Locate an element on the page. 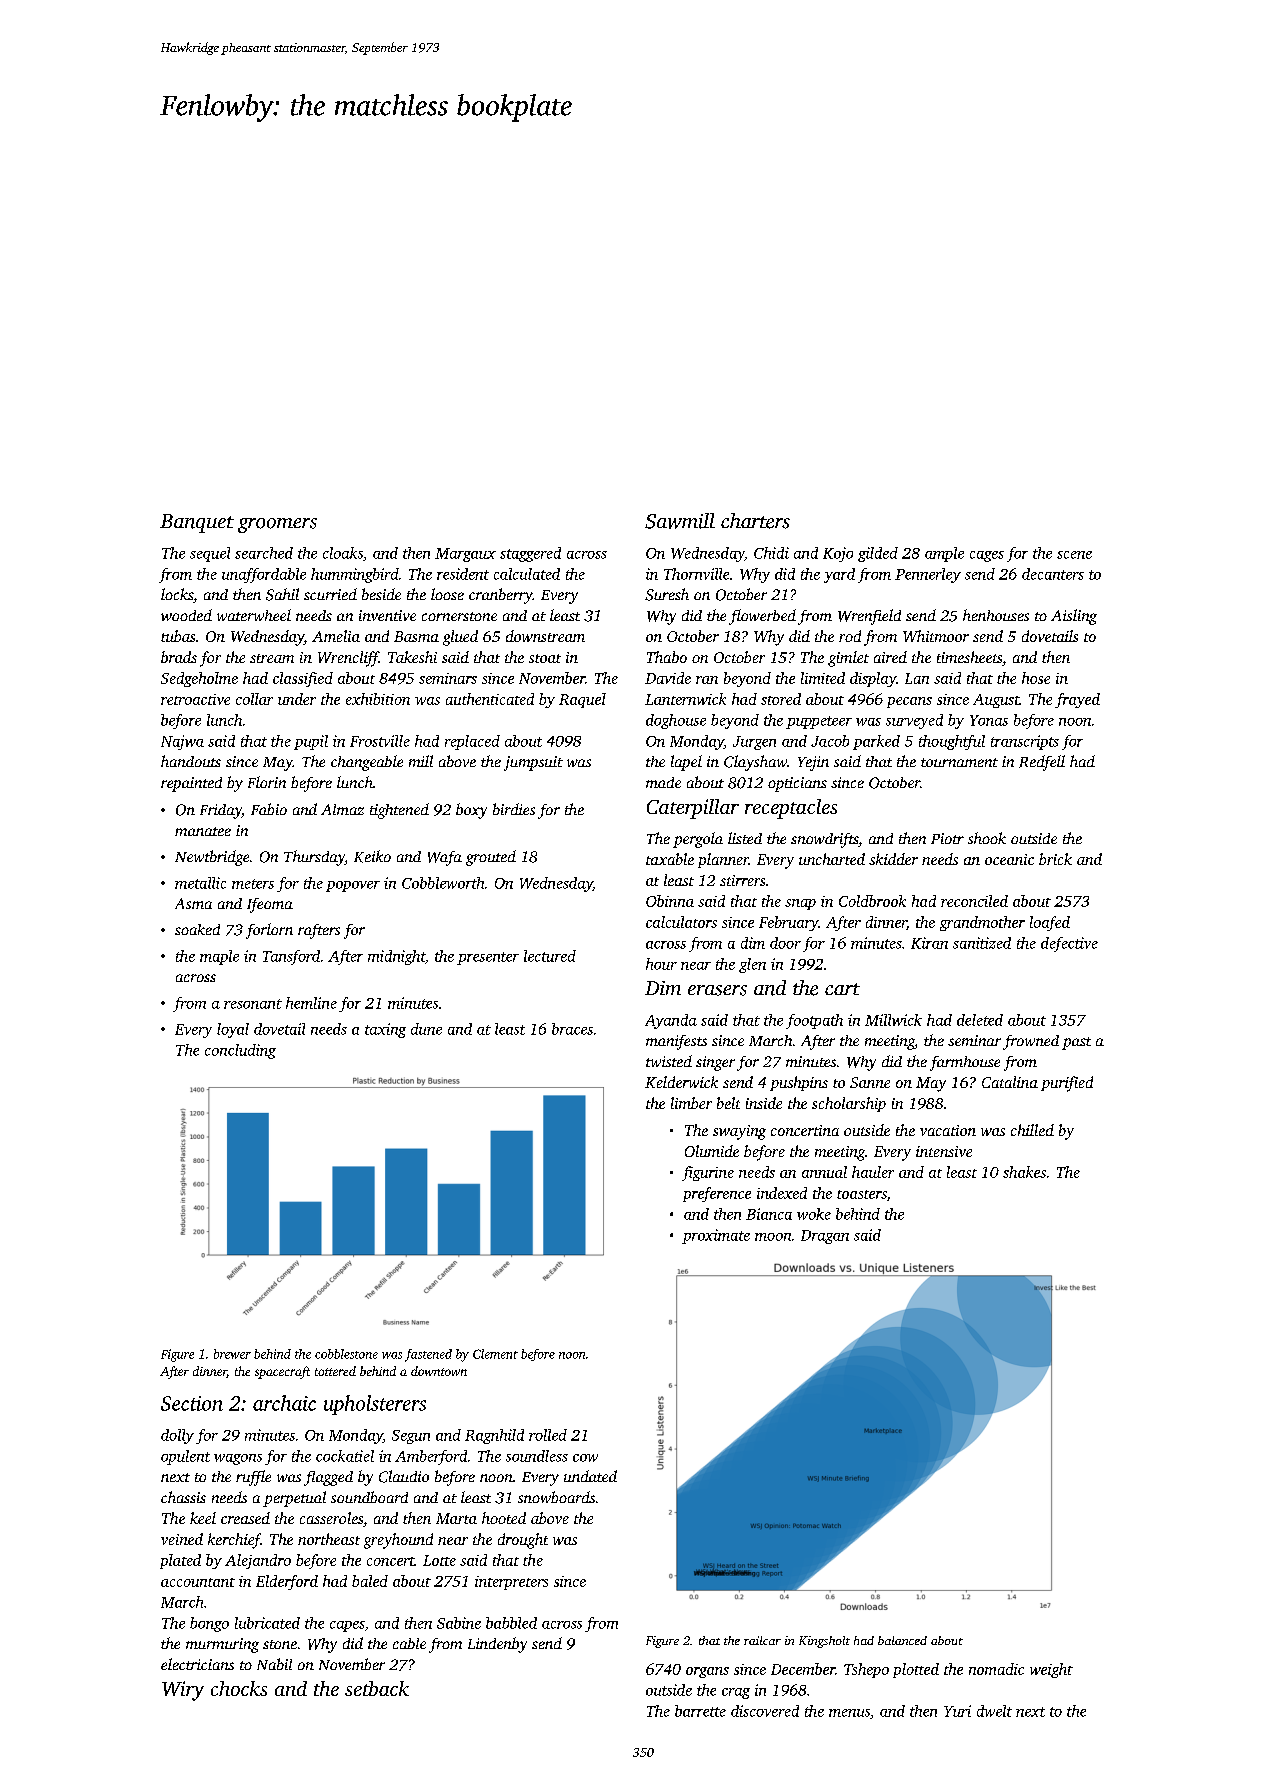 This page has width=1265, height=1789. kerchief is located at coordinates (234, 1541).
